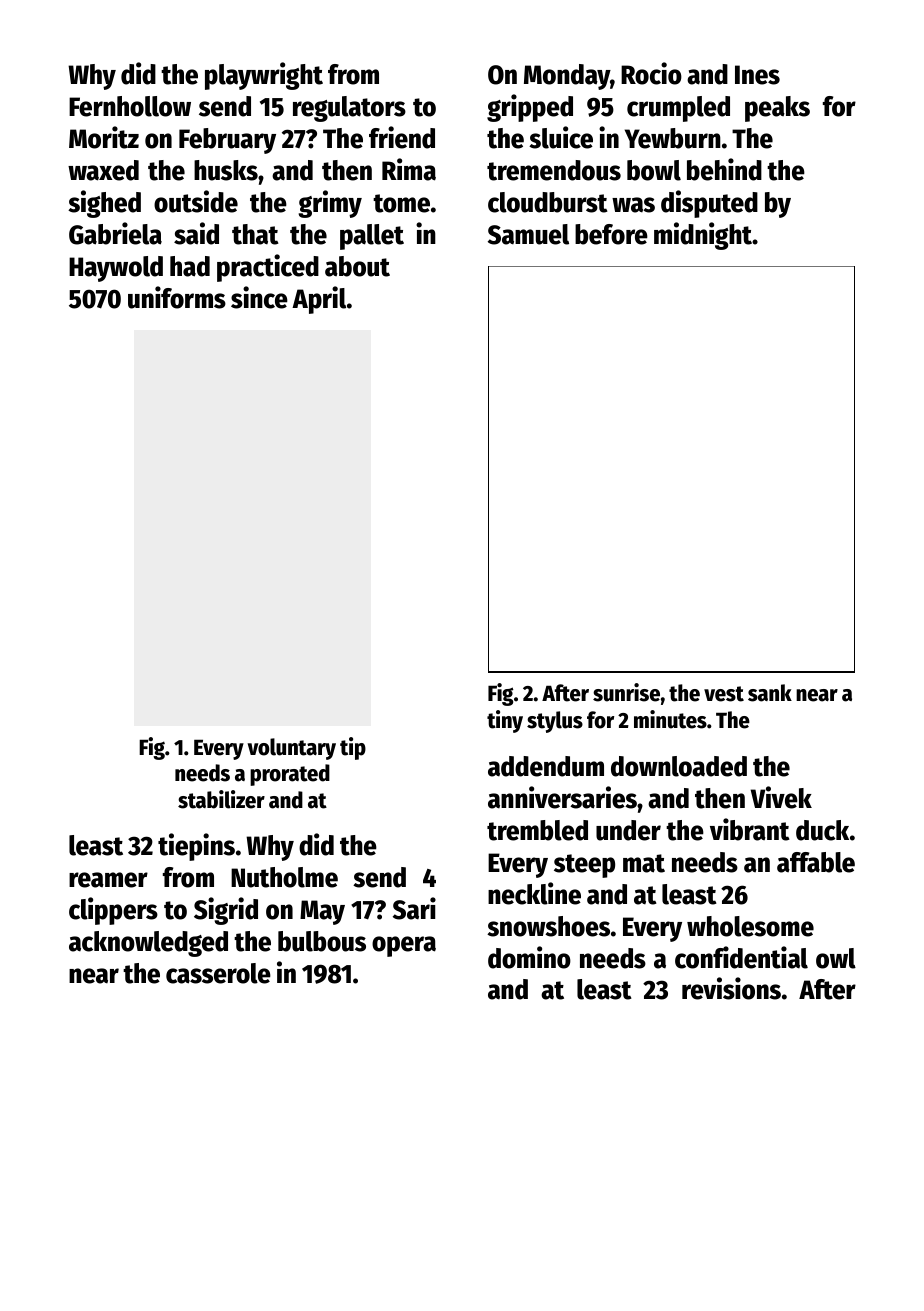 This screenshot has height=1311, width=924. What do you see at coordinates (177, 297) in the screenshot?
I see `uniforms` at bounding box center [177, 297].
